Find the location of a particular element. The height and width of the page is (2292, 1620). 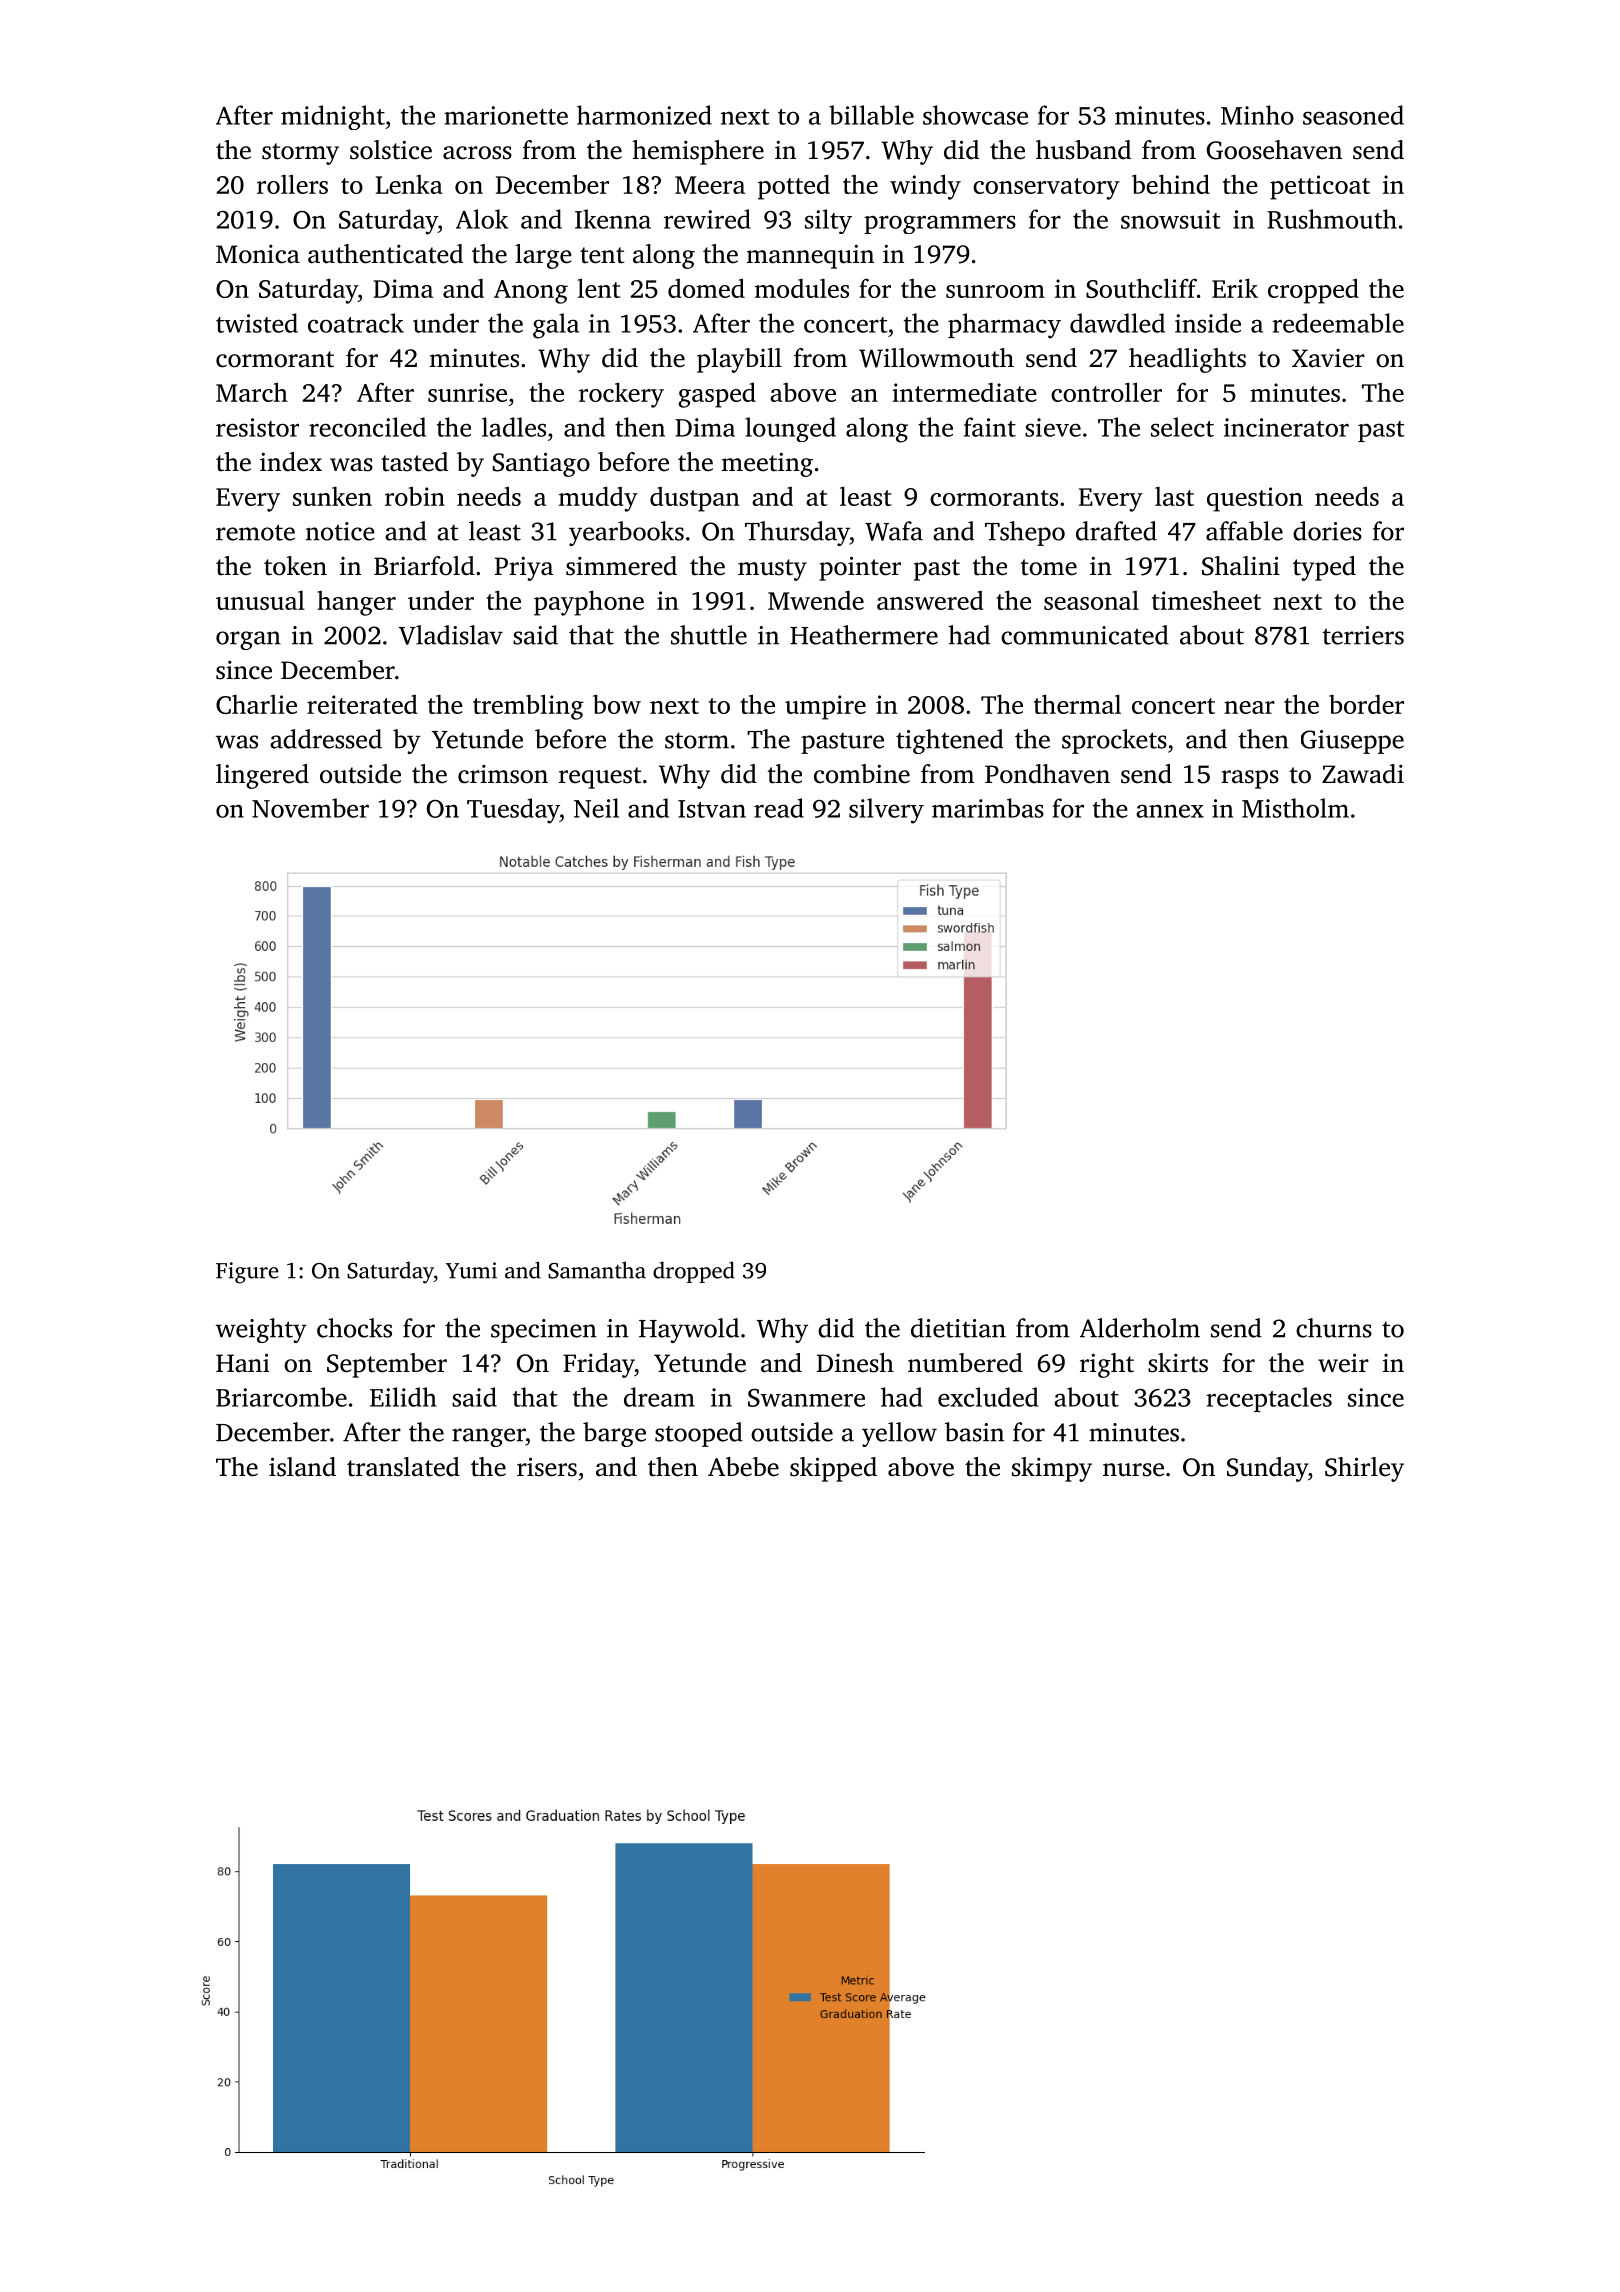

Istvan is located at coordinates (712, 809).
